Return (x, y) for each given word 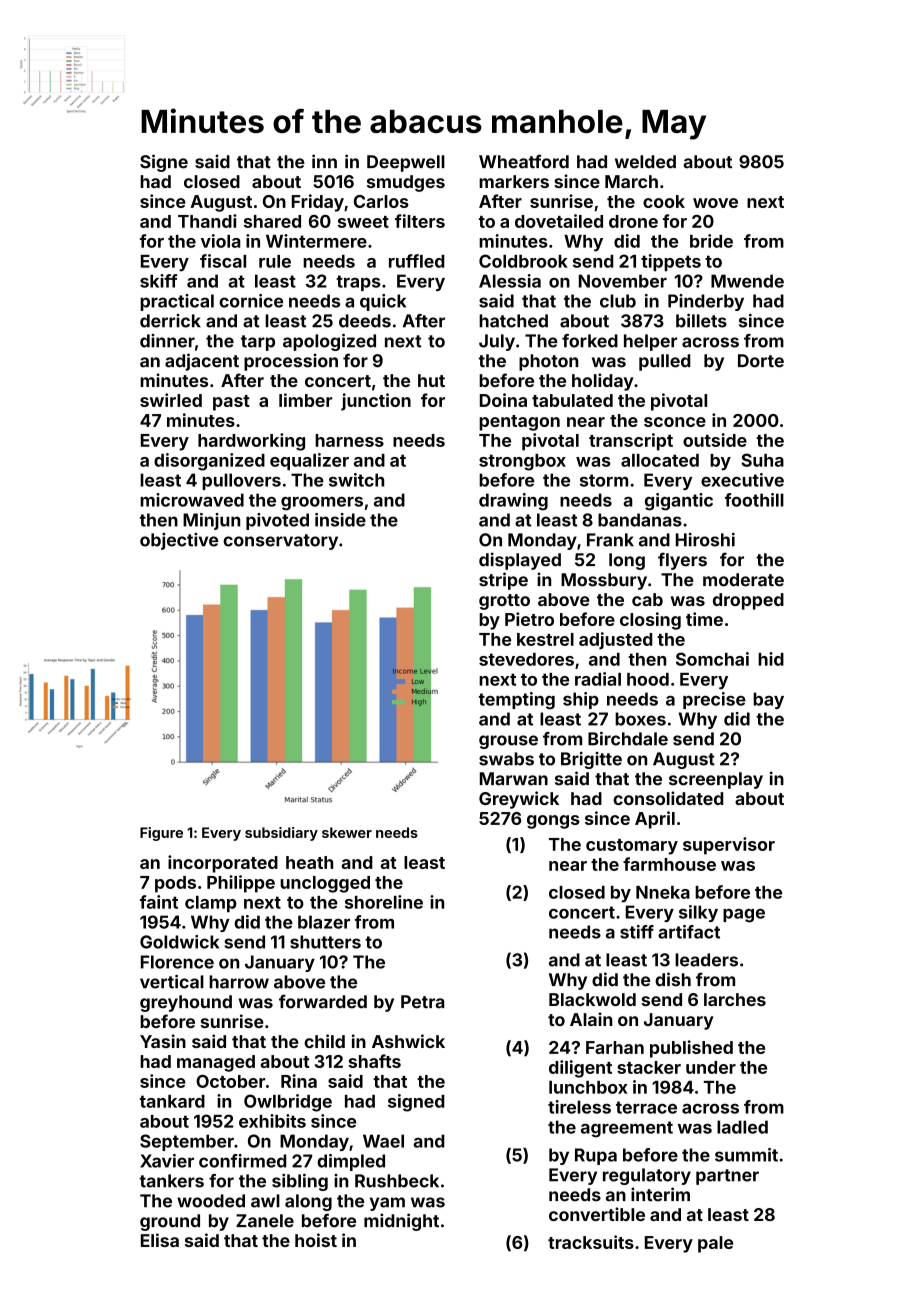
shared (272, 221)
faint (159, 902)
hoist (316, 1240)
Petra (422, 1002)
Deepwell (406, 163)
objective (179, 541)
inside (340, 520)
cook (664, 201)
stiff (637, 932)
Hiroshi (705, 540)
